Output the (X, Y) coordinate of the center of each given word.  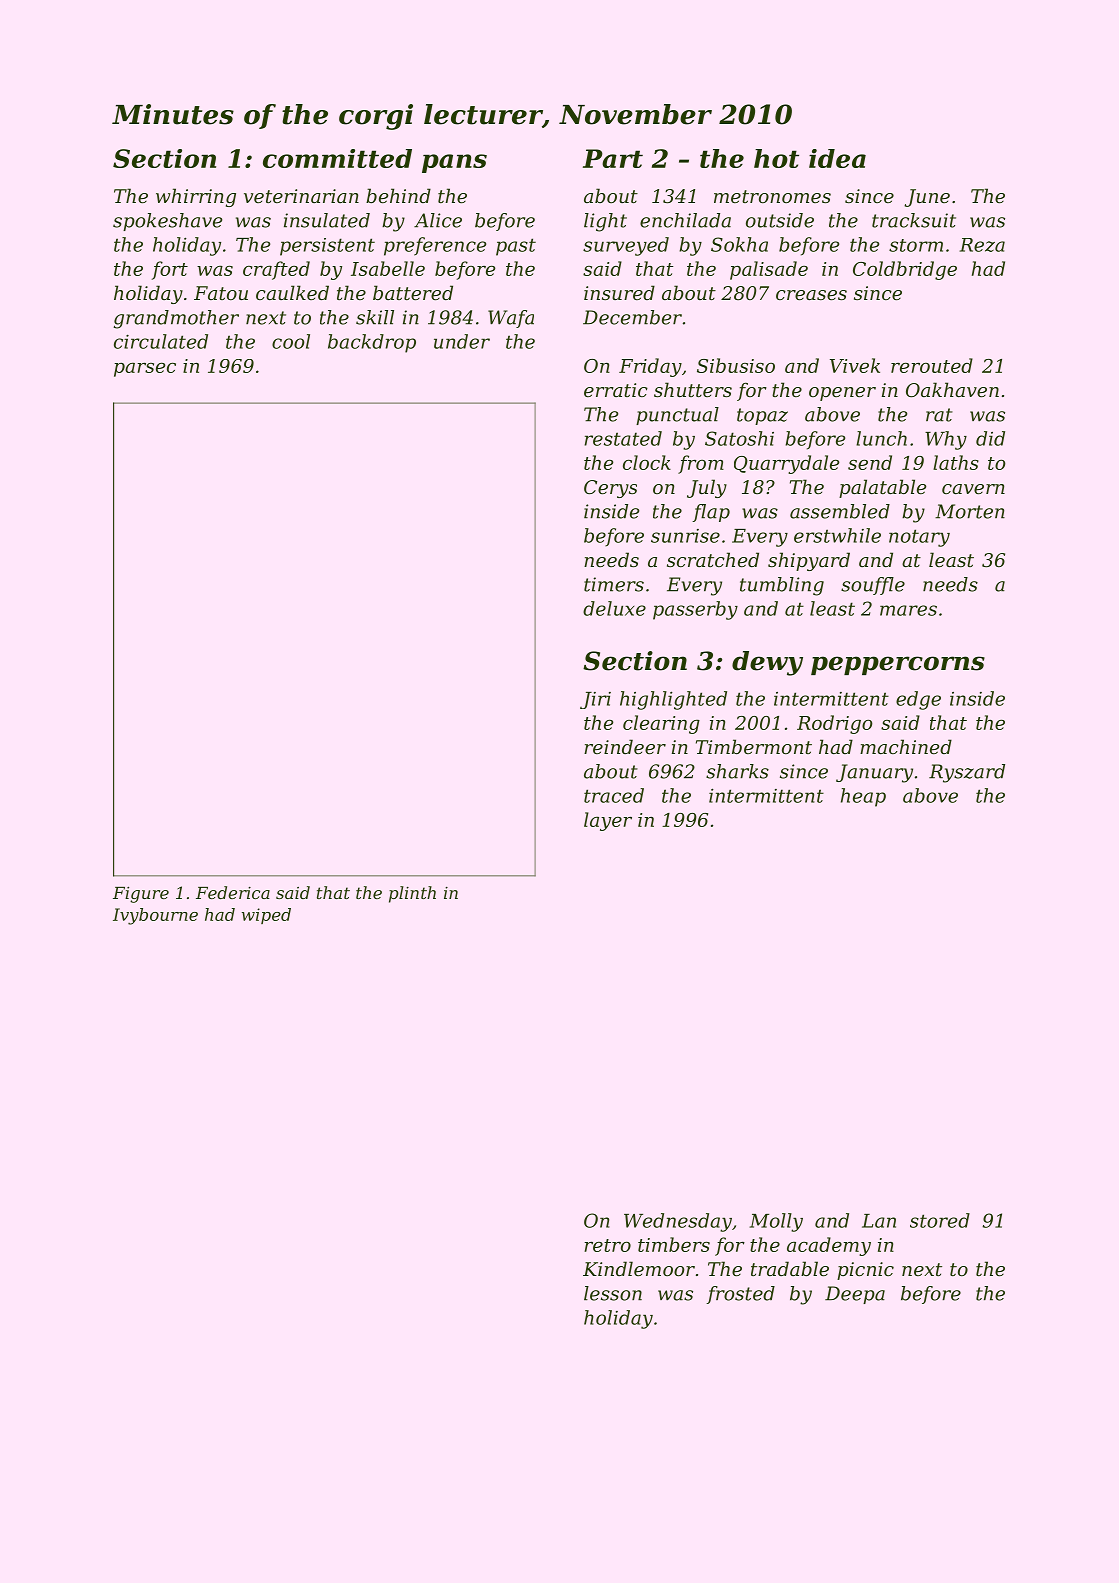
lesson (613, 1293)
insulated (327, 220)
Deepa (855, 1295)
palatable (882, 488)
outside (780, 220)
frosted (740, 1295)
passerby (695, 610)
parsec (145, 370)
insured (619, 292)
